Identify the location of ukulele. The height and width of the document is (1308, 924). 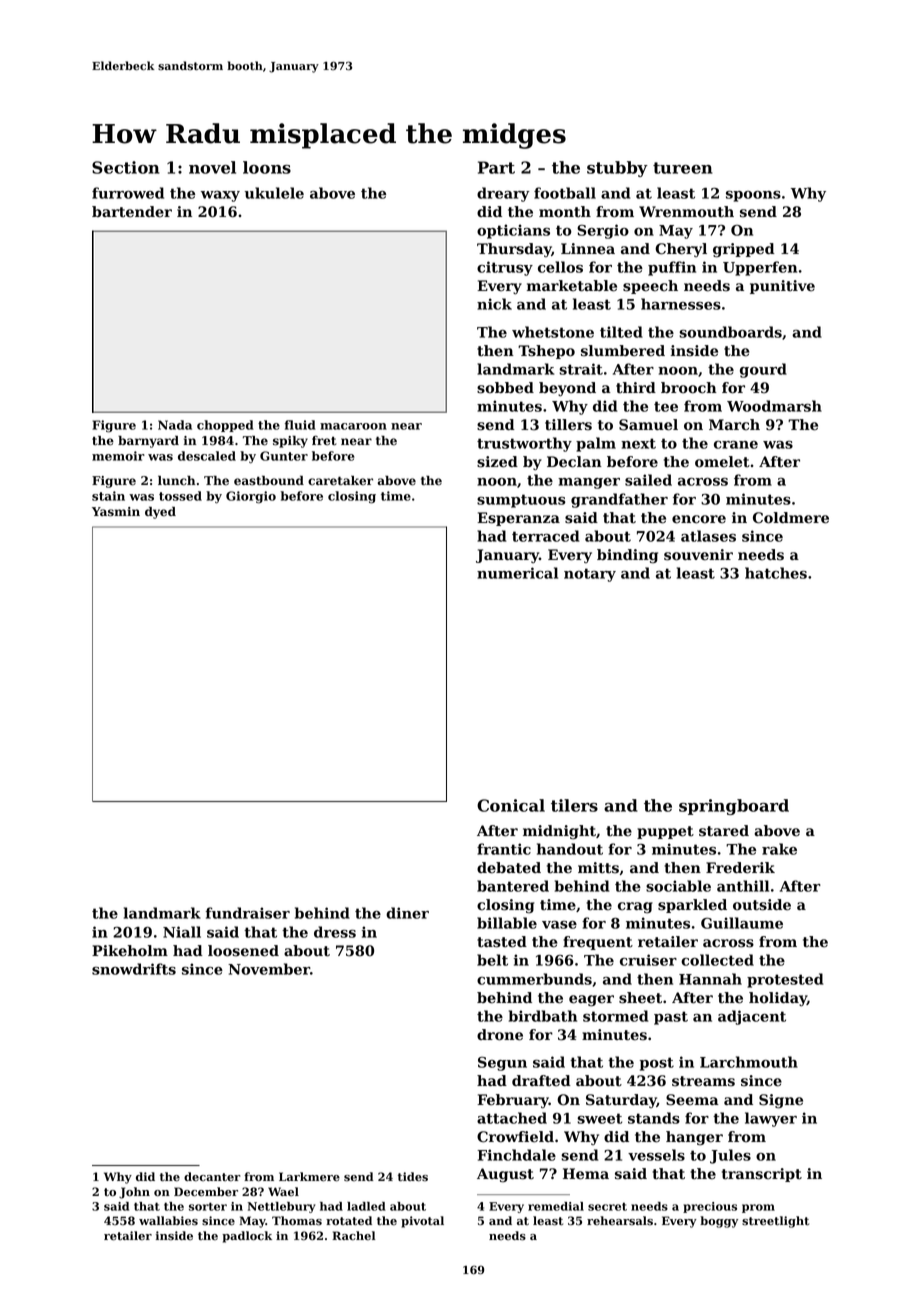
(274, 193).
